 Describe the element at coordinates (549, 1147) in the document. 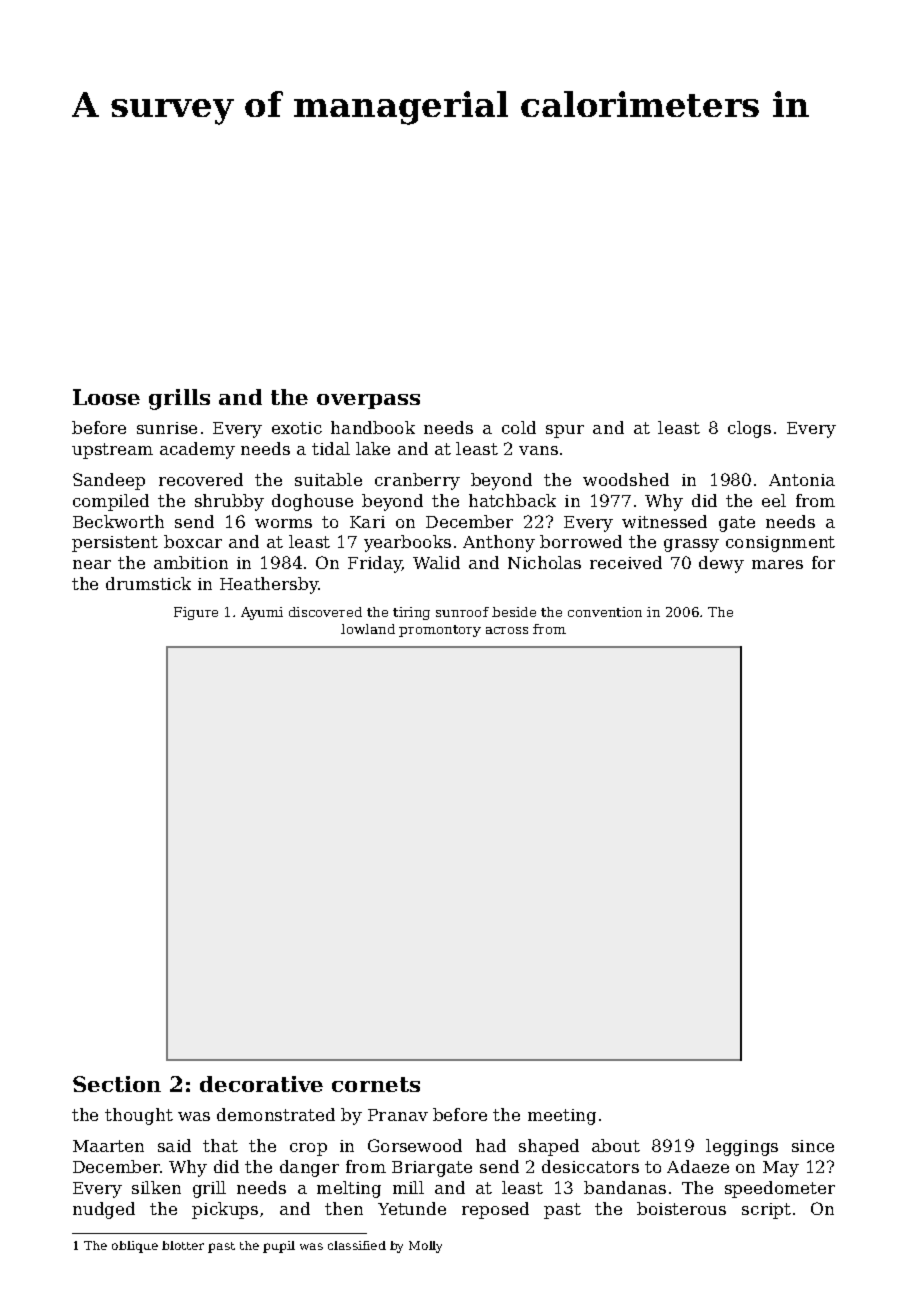

I see `shaped` at that location.
